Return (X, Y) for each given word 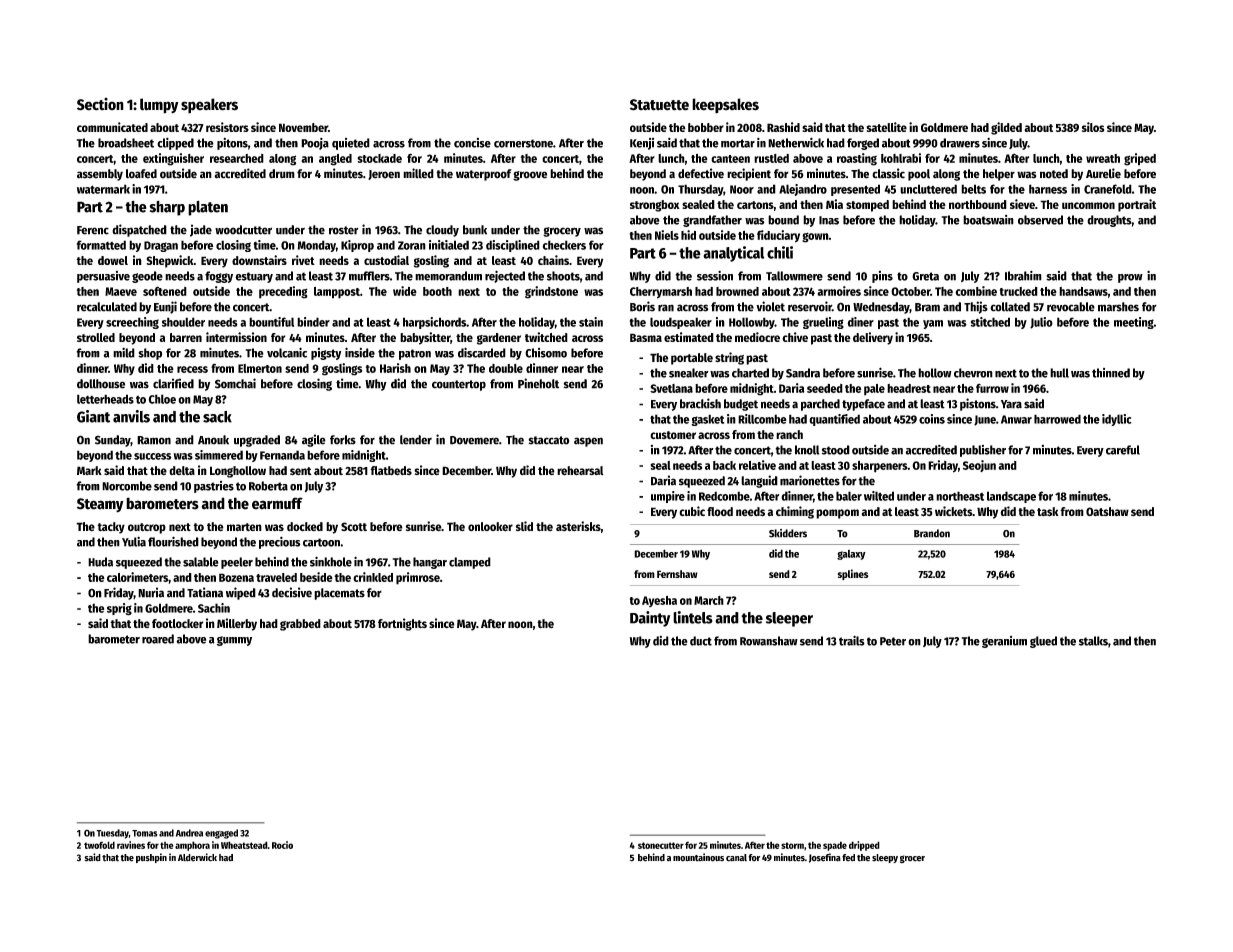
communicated (112, 127)
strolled (96, 337)
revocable (1071, 307)
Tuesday (112, 834)
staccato (548, 440)
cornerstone (523, 143)
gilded (1006, 128)
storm (792, 845)
